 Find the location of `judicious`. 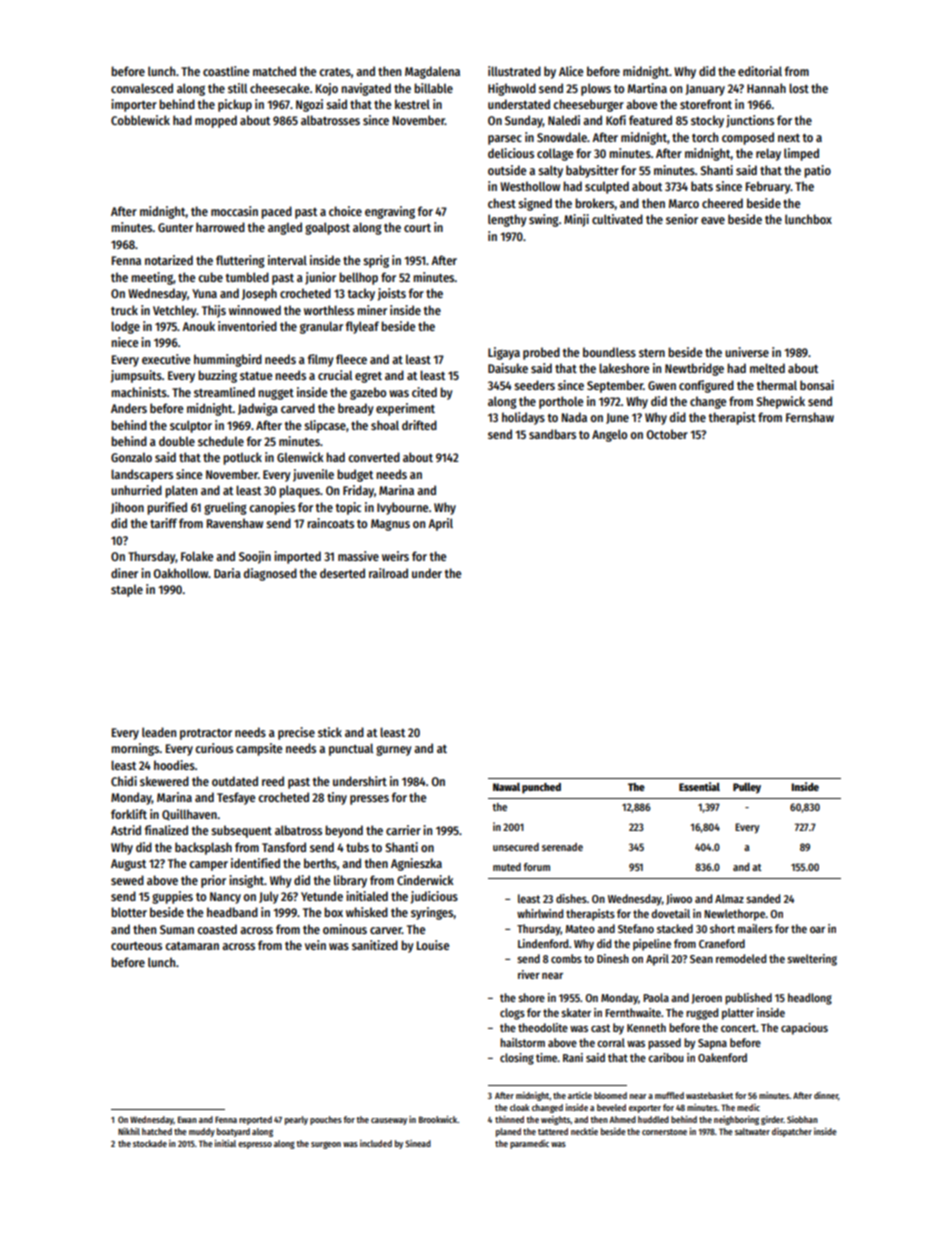

judicious is located at coordinates (434, 897).
